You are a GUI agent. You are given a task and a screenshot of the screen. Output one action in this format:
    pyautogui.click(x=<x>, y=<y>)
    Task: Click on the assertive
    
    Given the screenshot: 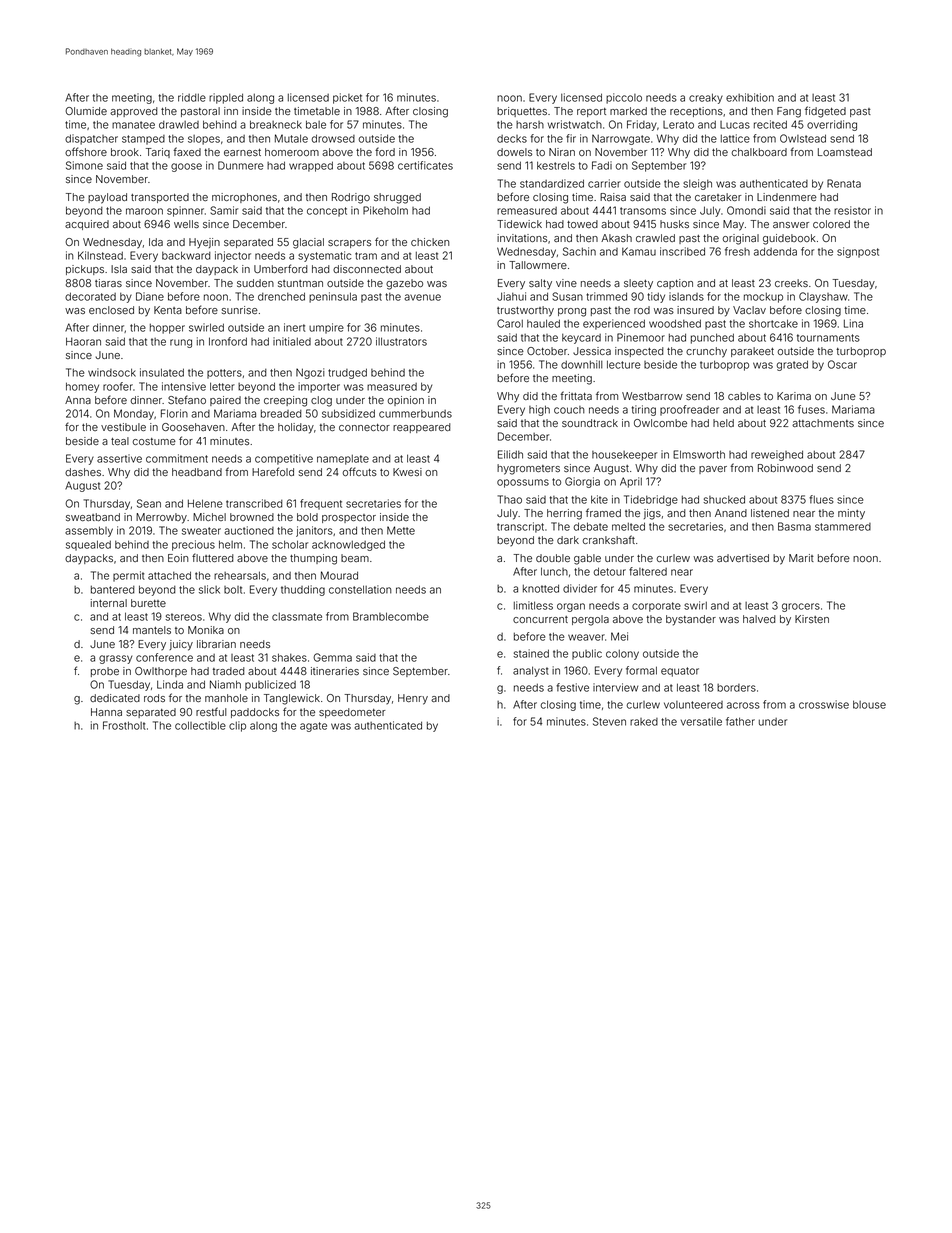 What is the action you would take?
    pyautogui.click(x=119, y=458)
